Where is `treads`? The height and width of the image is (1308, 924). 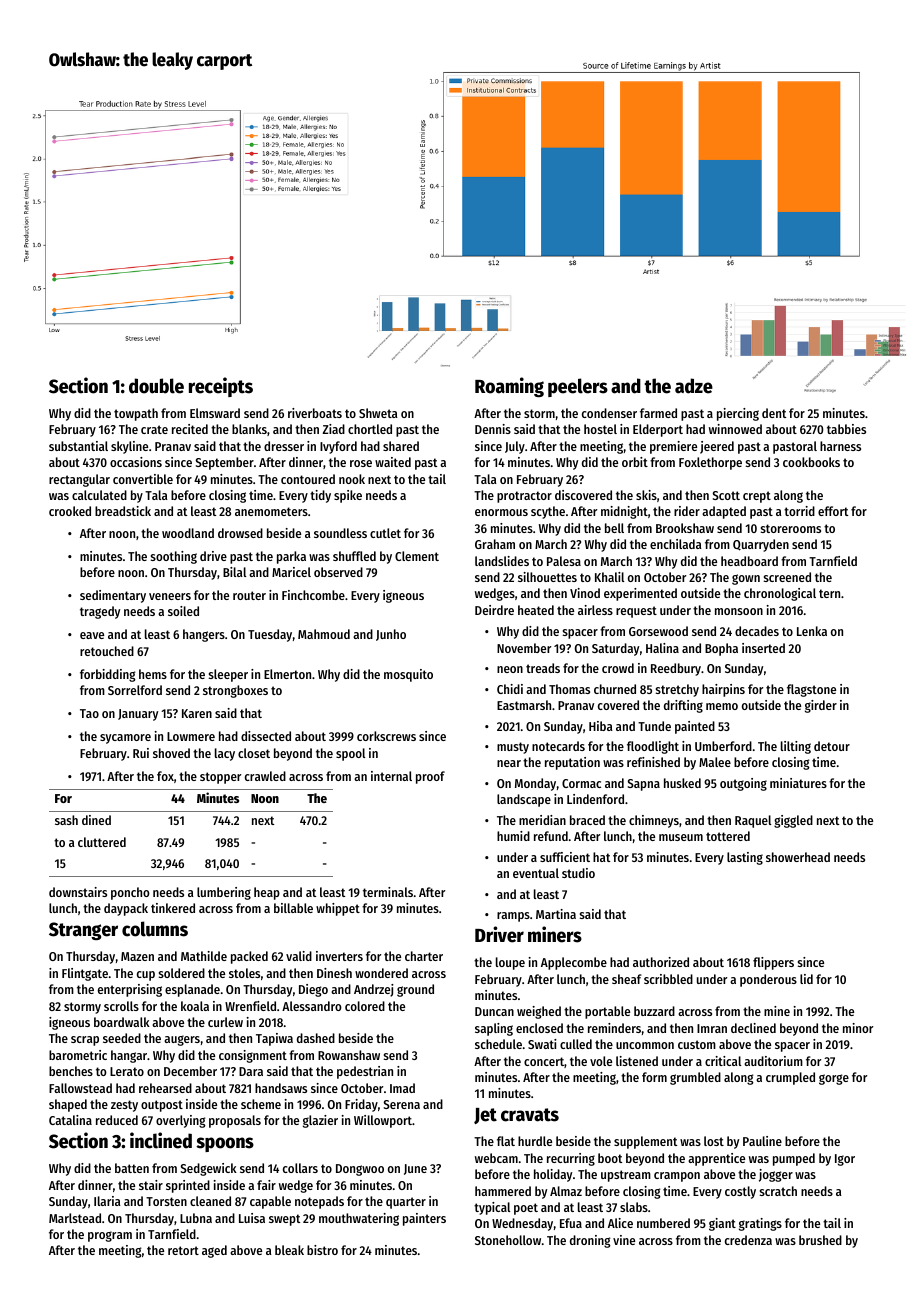
treads is located at coordinates (543, 668).
